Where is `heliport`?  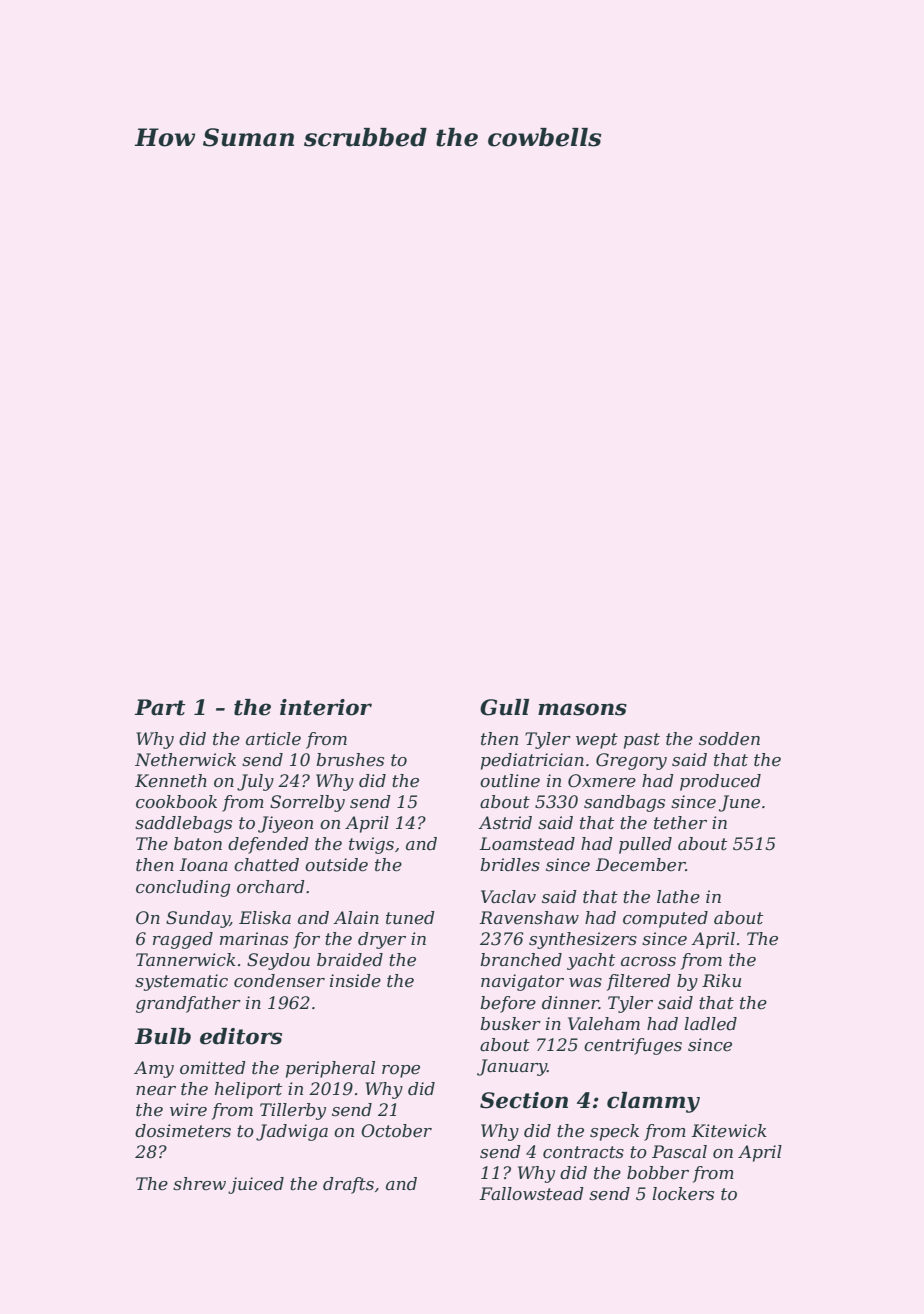 heliport is located at coordinates (248, 1090).
